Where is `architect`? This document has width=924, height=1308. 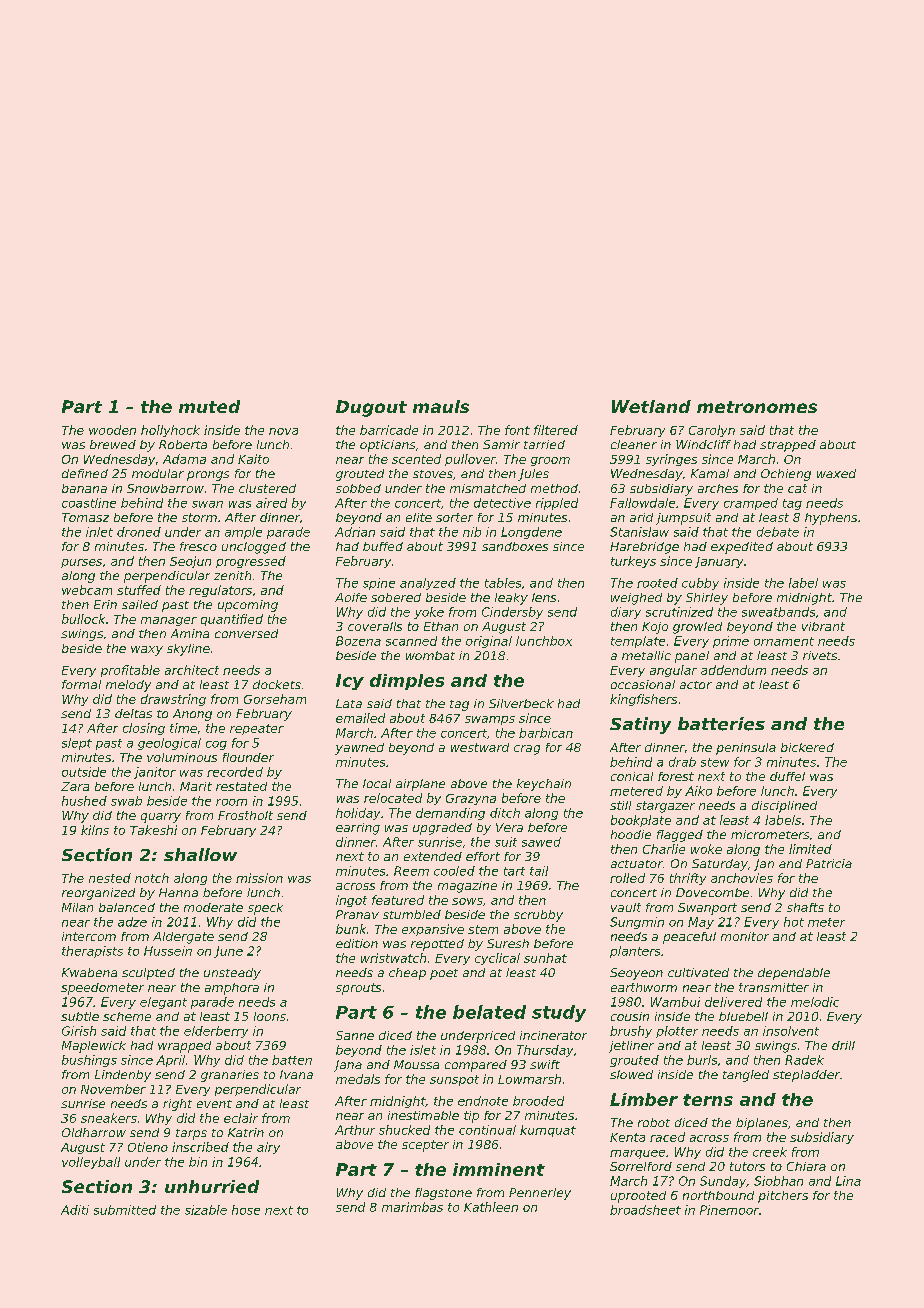
architect is located at coordinates (192, 670).
